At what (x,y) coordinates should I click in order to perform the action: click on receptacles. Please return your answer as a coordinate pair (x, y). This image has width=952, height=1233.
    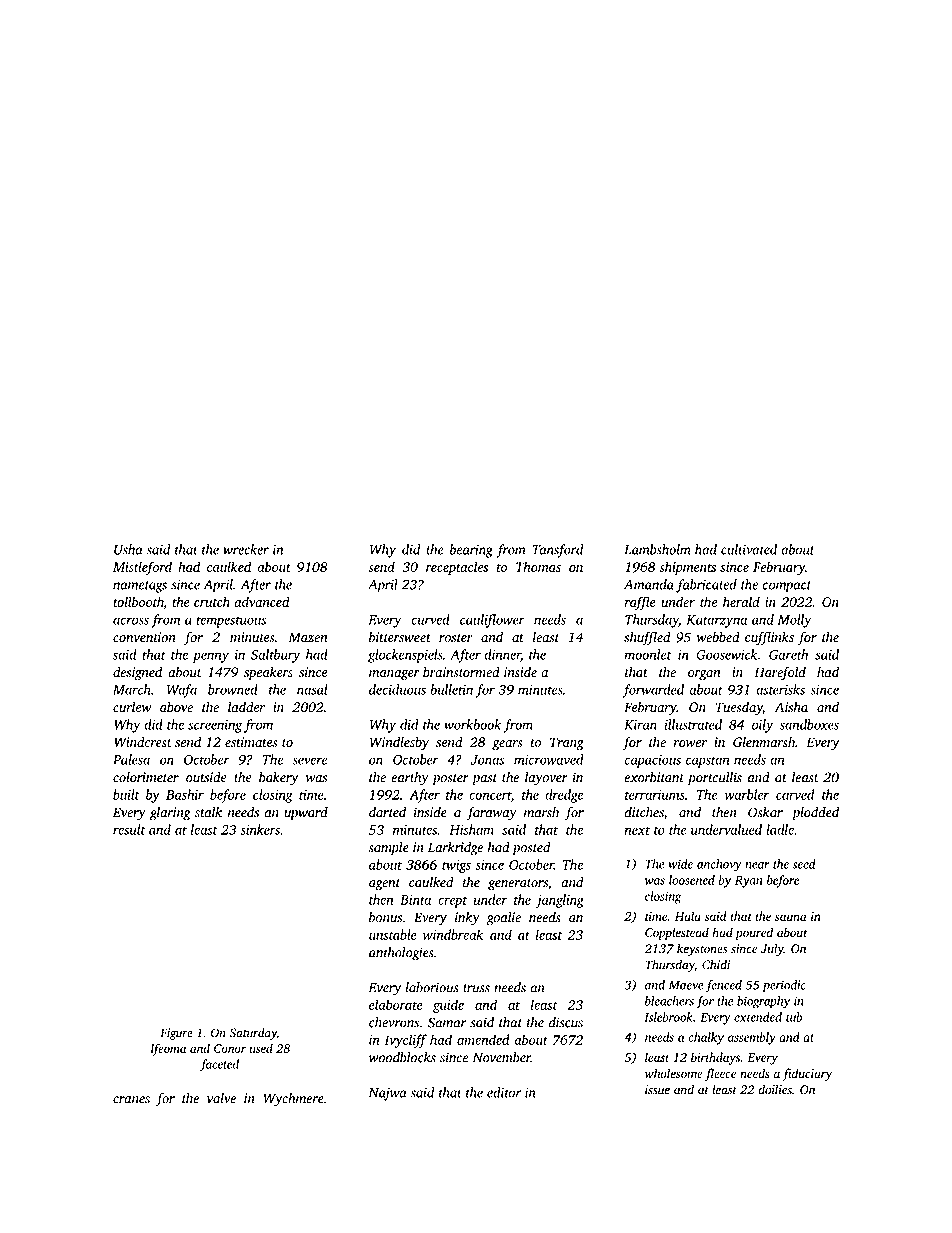
    Looking at the image, I should click on (457, 568).
